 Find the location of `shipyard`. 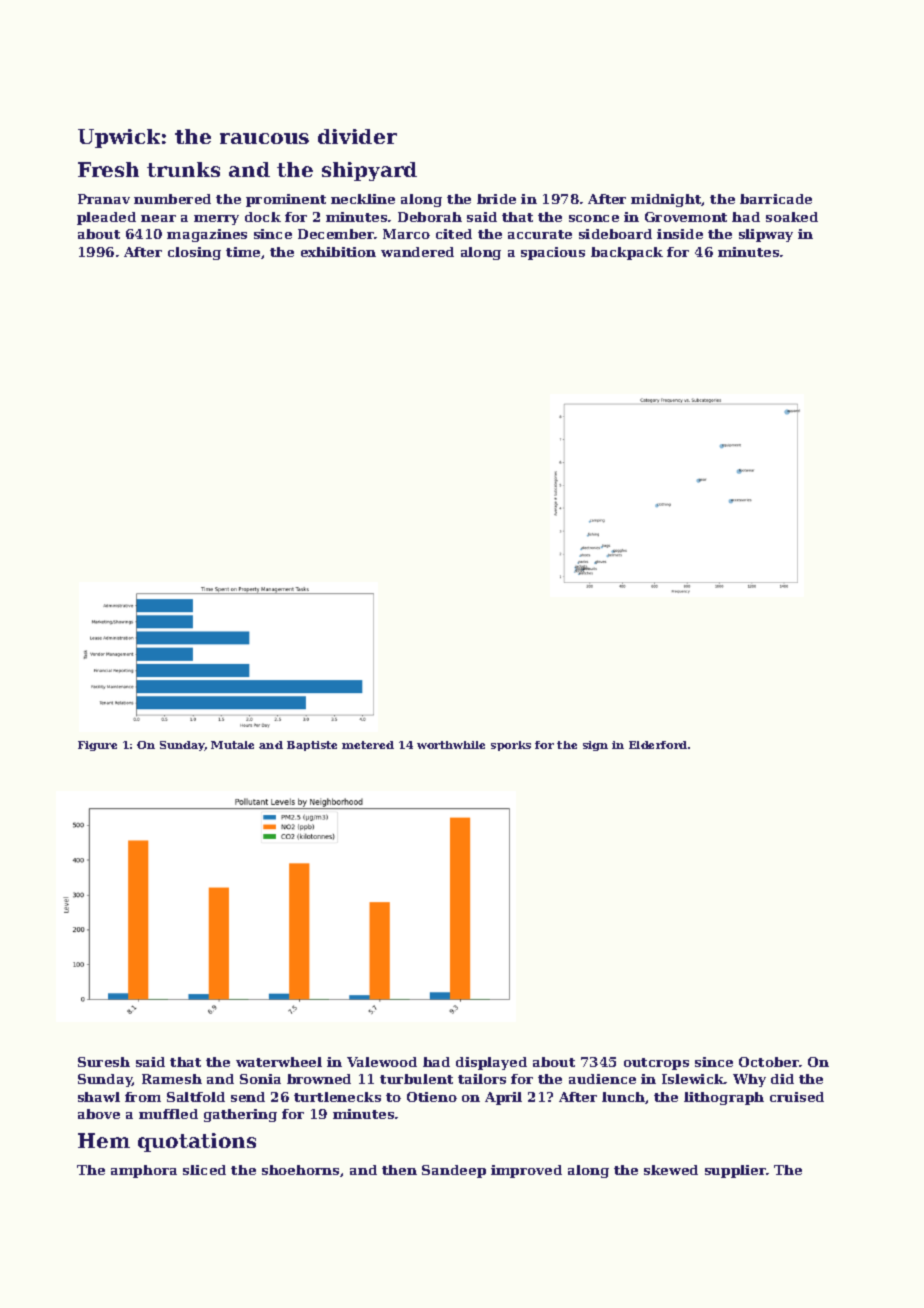

shipyard is located at coordinates (369, 171).
